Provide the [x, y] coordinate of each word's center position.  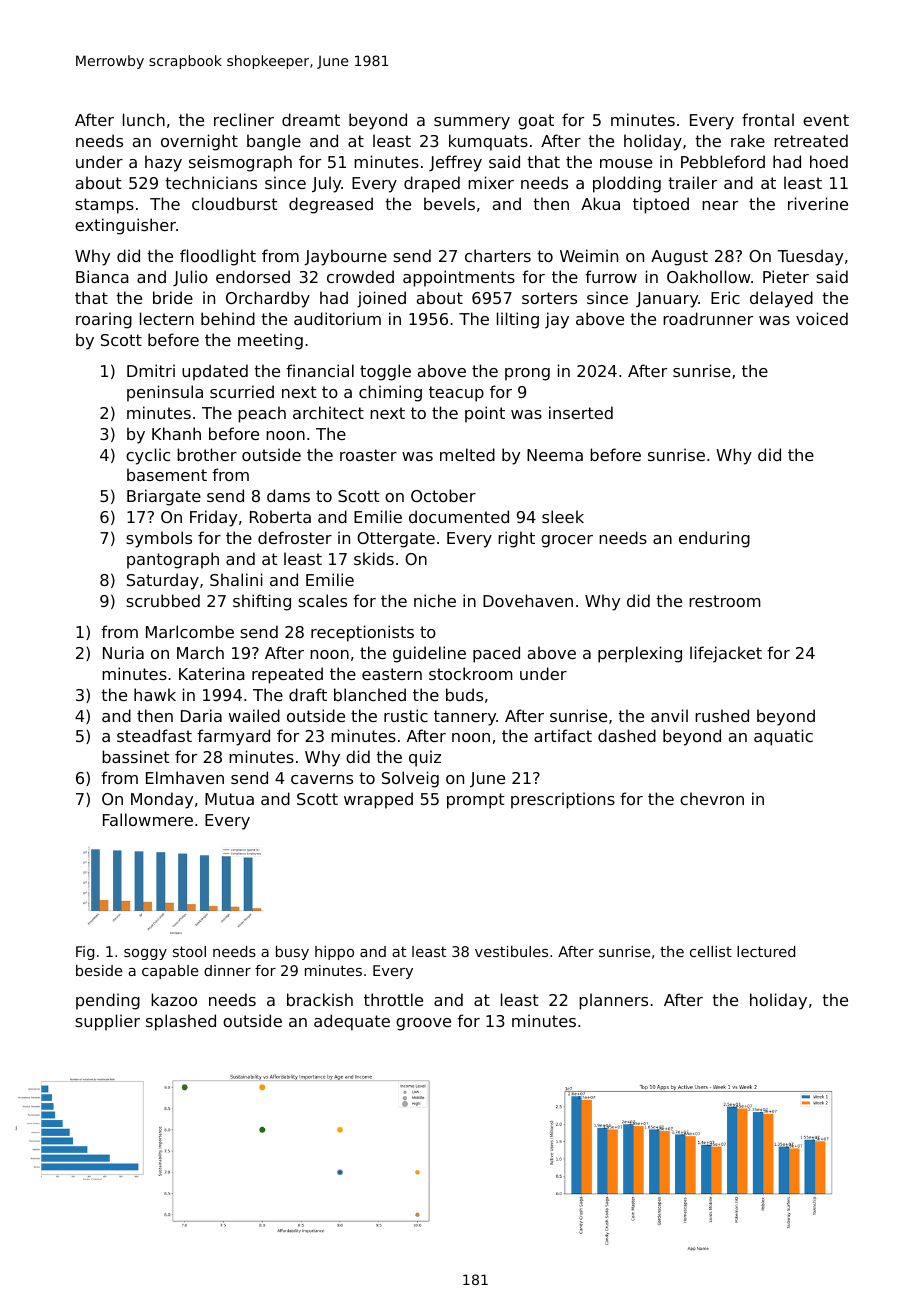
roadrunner [708, 318]
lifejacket [726, 654]
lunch [144, 119]
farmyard [233, 737]
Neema [555, 455]
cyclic [148, 456]
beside [99, 970]
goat [536, 122]
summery [472, 123]
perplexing [640, 654]
